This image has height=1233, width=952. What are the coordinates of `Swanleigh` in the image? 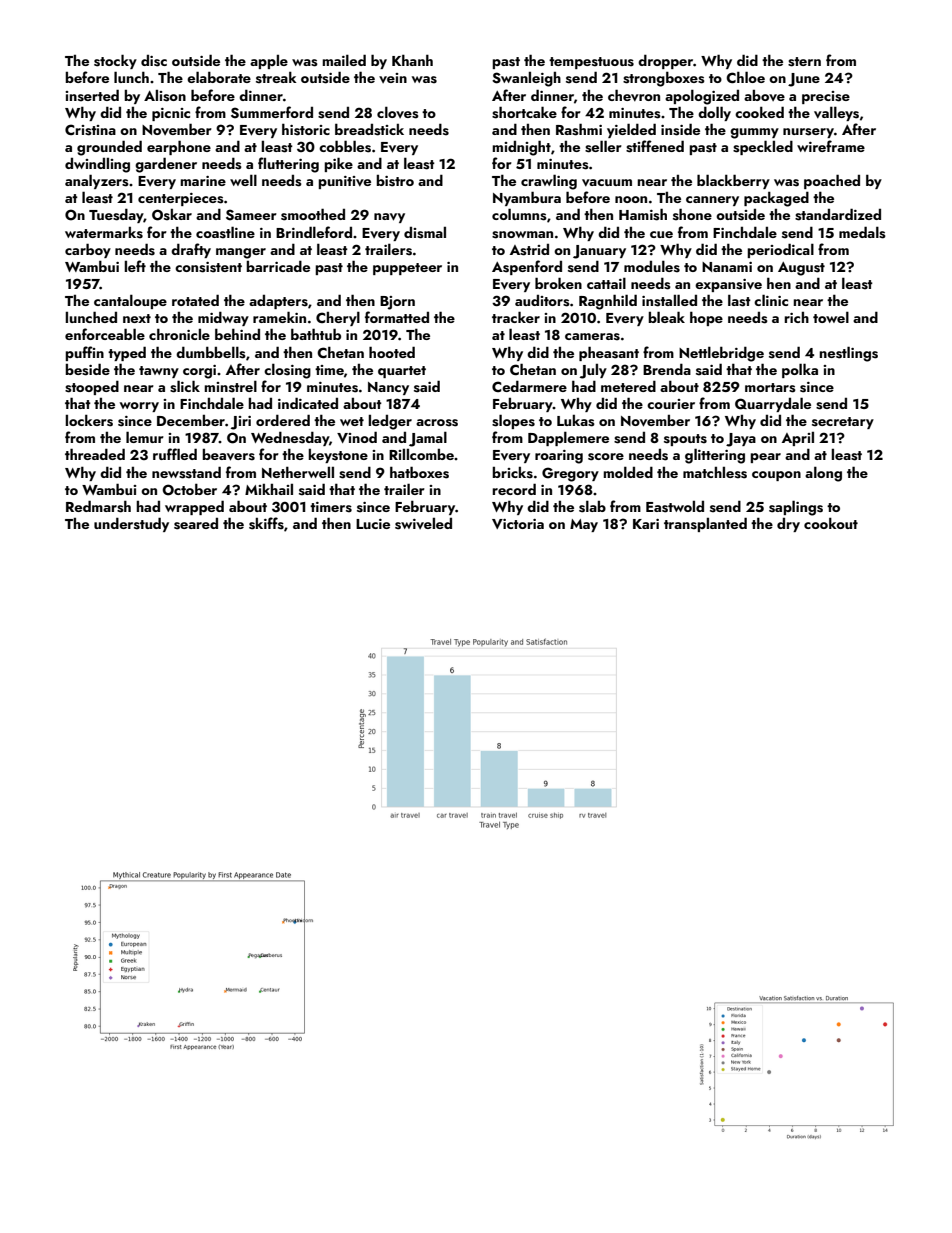 It's located at (526, 79).
